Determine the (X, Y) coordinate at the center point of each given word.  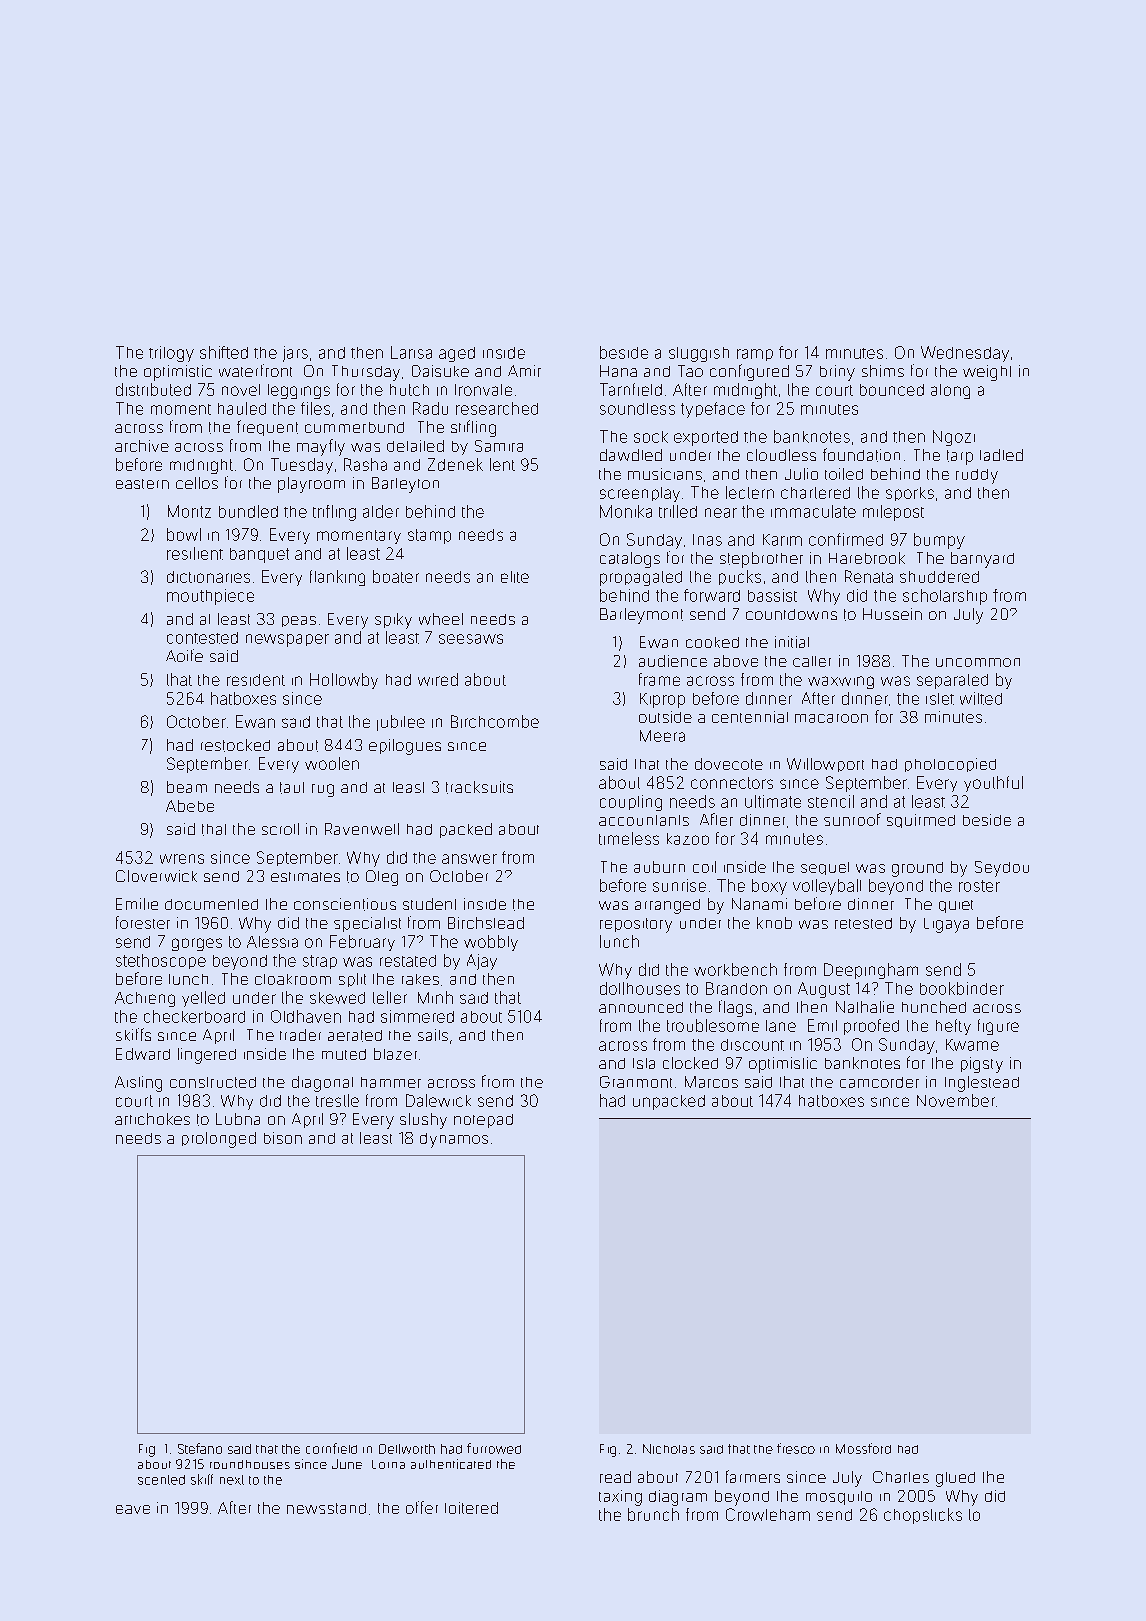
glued (955, 1479)
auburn (659, 867)
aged (457, 354)
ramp (755, 355)
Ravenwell (362, 829)
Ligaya (946, 925)
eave (133, 1509)
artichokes (152, 1119)
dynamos (454, 1140)
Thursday (366, 373)
